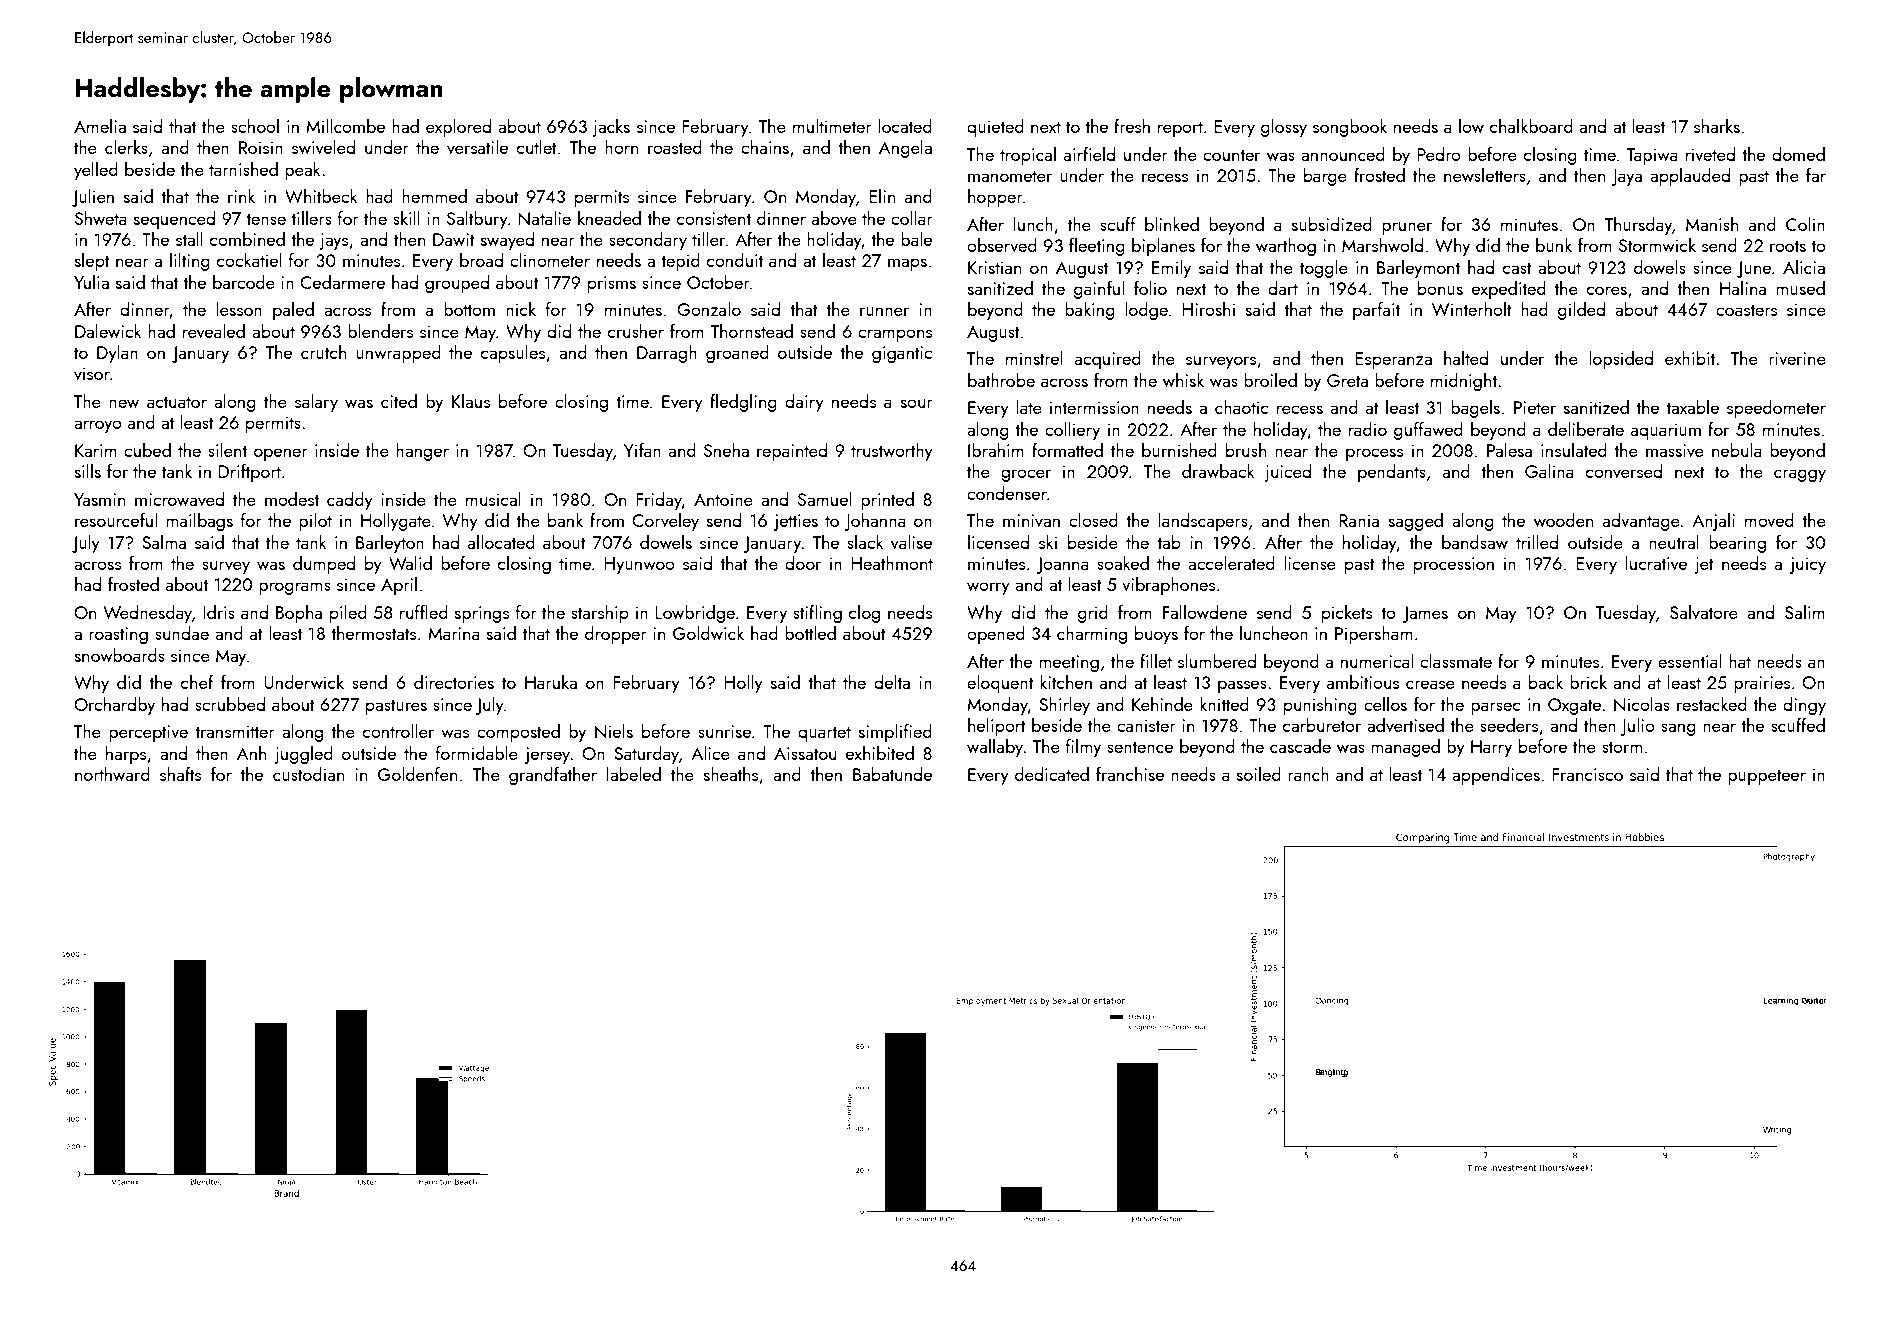  Describe the element at coordinates (1805, 612) in the image. I see `Salim` at that location.
